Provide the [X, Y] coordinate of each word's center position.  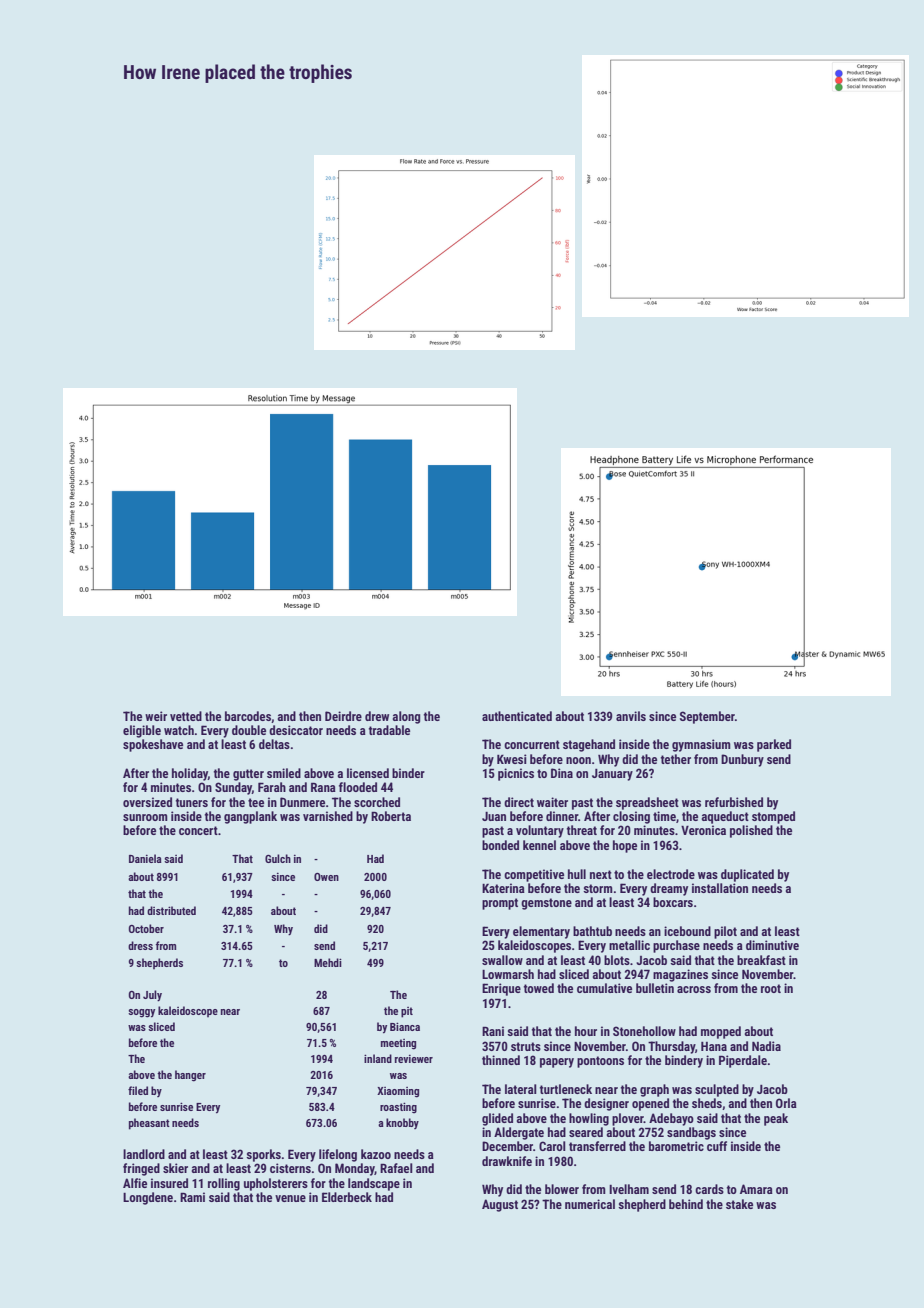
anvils [631, 716]
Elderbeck [347, 1197]
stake [739, 1204]
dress [140, 945]
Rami [192, 1197]
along [406, 717]
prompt [500, 904]
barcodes [248, 716]
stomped [773, 817]
